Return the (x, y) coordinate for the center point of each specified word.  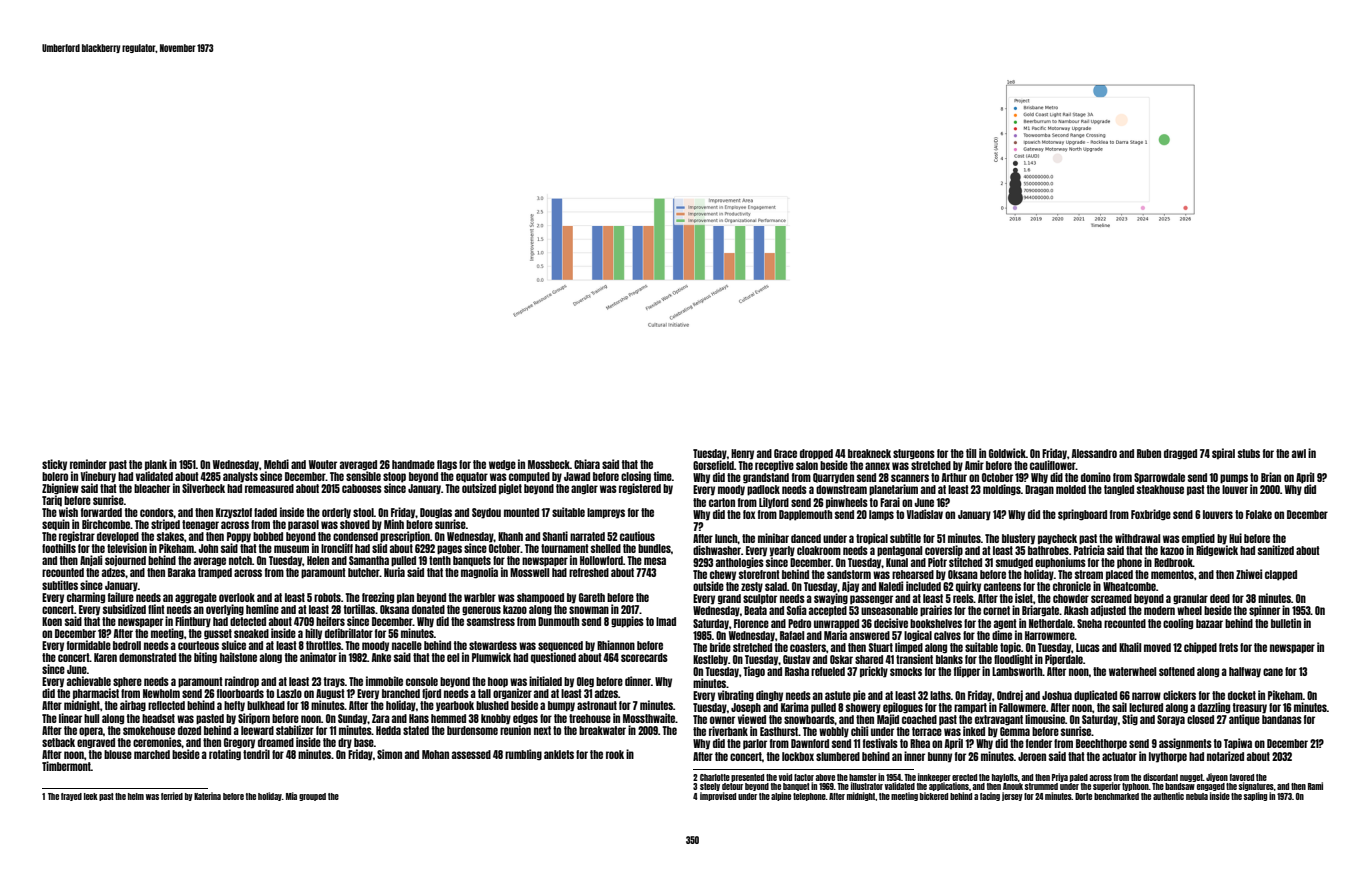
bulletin (1286, 623)
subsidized (124, 609)
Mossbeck (549, 464)
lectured (1146, 707)
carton (722, 502)
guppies (627, 622)
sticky (54, 465)
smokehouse (149, 730)
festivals (880, 743)
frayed (71, 797)
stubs (1249, 453)
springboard (1082, 515)
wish (68, 512)
